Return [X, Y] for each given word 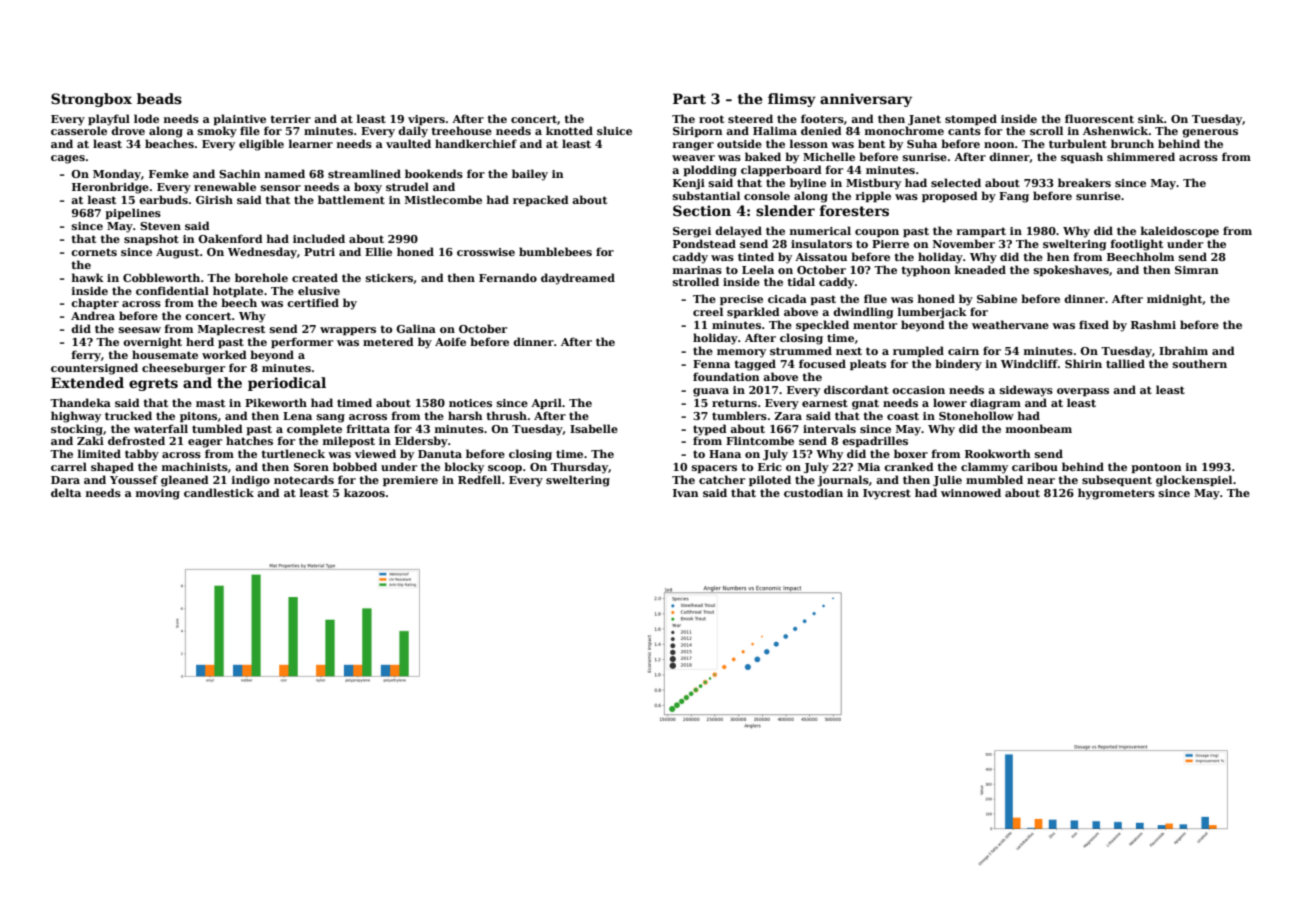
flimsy [792, 100]
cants [964, 131]
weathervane [1010, 324]
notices [470, 403]
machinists [195, 466]
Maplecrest [231, 329]
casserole [79, 130]
